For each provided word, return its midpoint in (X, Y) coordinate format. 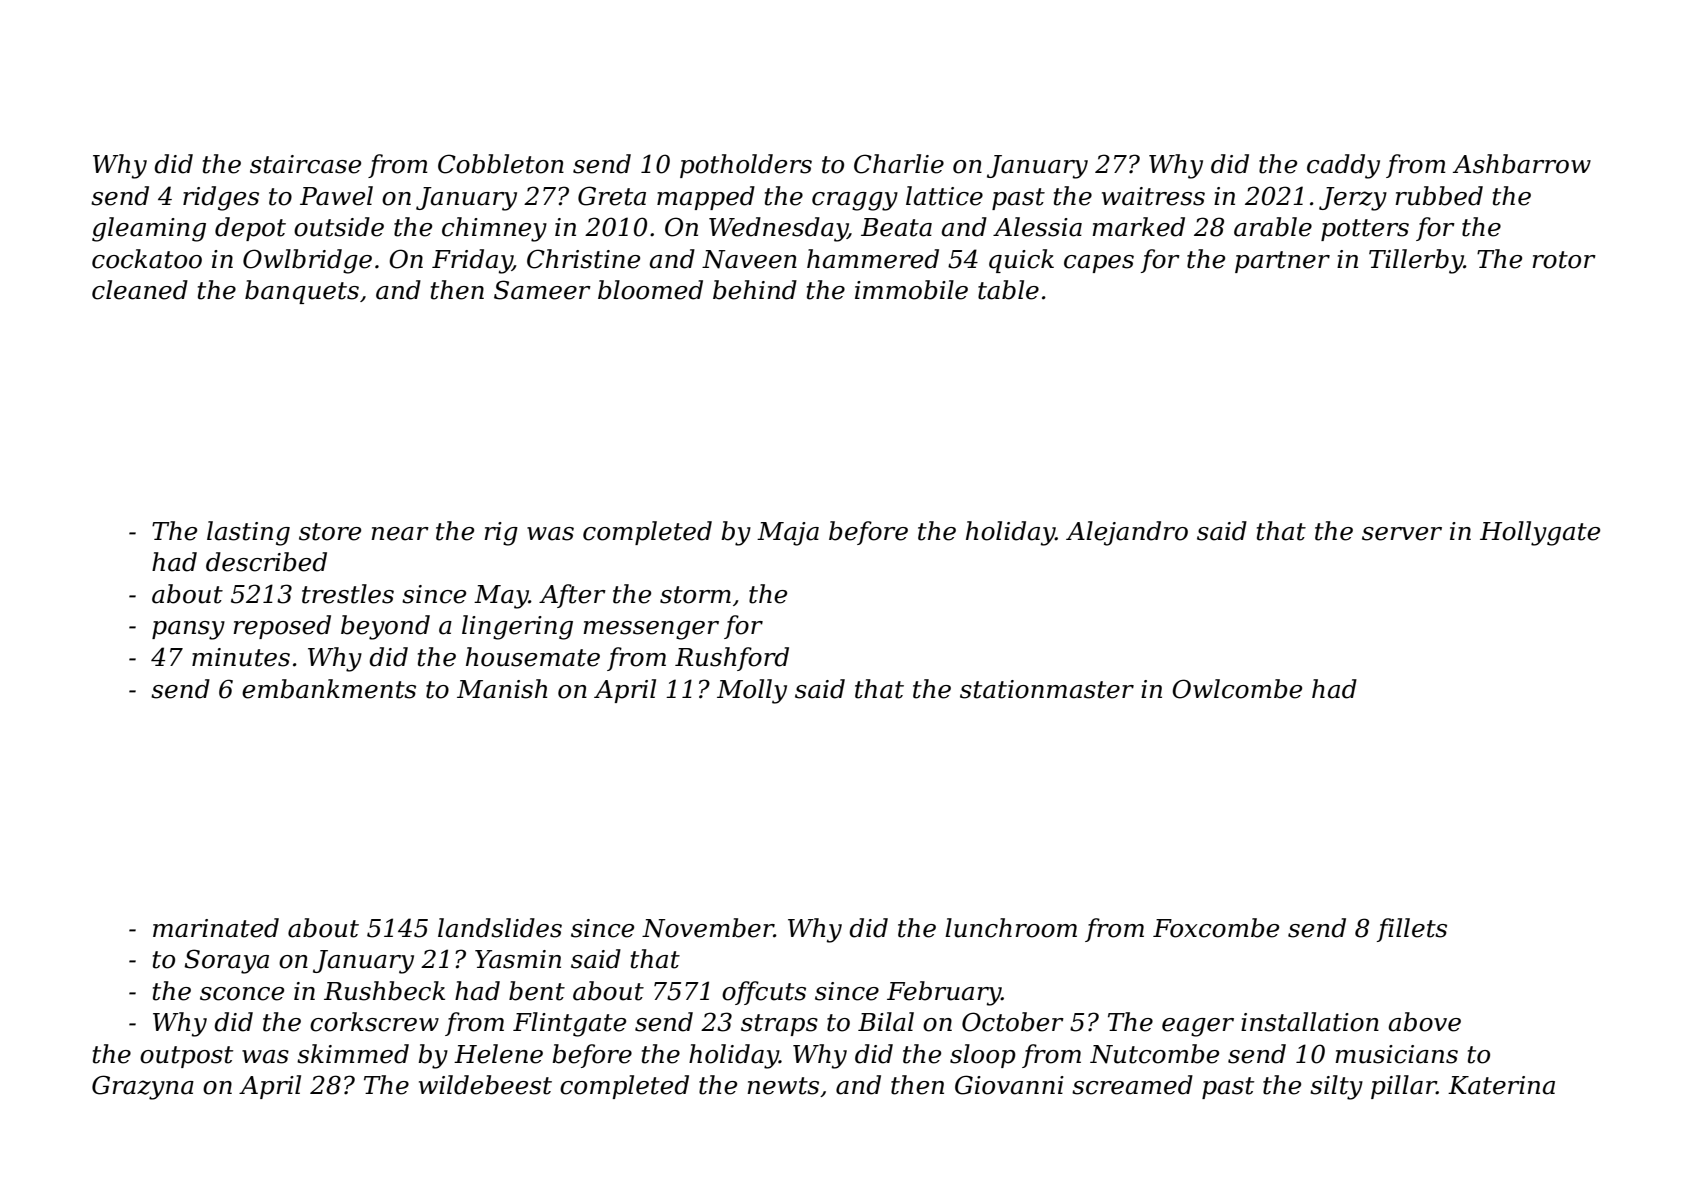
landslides (500, 928)
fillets (1412, 930)
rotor (1564, 260)
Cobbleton (501, 164)
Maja (788, 534)
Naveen (749, 259)
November (708, 928)
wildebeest (485, 1085)
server (1402, 534)
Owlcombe (1237, 689)
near (400, 534)
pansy (188, 630)
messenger (651, 630)
